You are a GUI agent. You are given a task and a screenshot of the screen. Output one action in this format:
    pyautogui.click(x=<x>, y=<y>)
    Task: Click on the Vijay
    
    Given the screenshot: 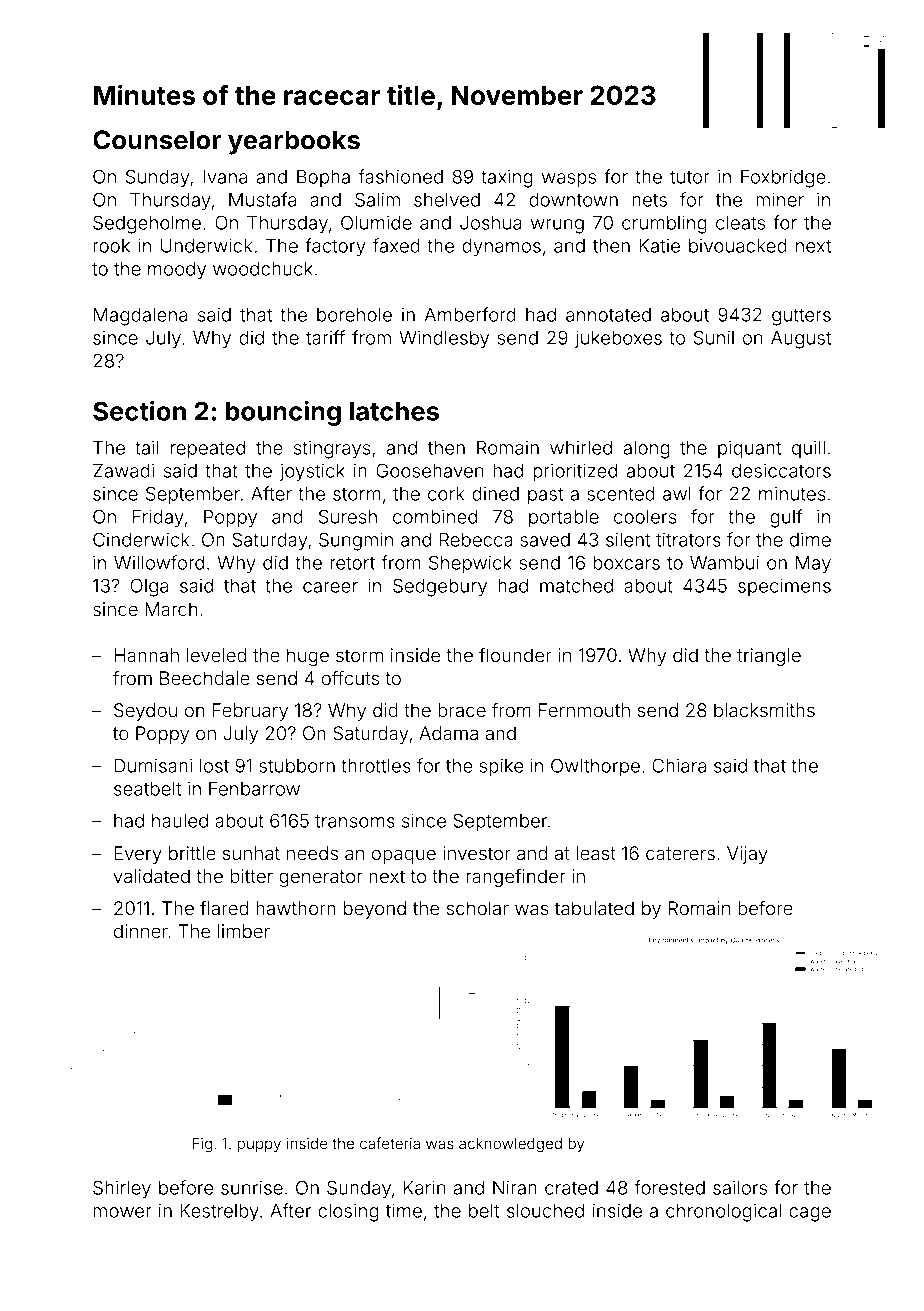 What is the action you would take?
    pyautogui.click(x=747, y=855)
